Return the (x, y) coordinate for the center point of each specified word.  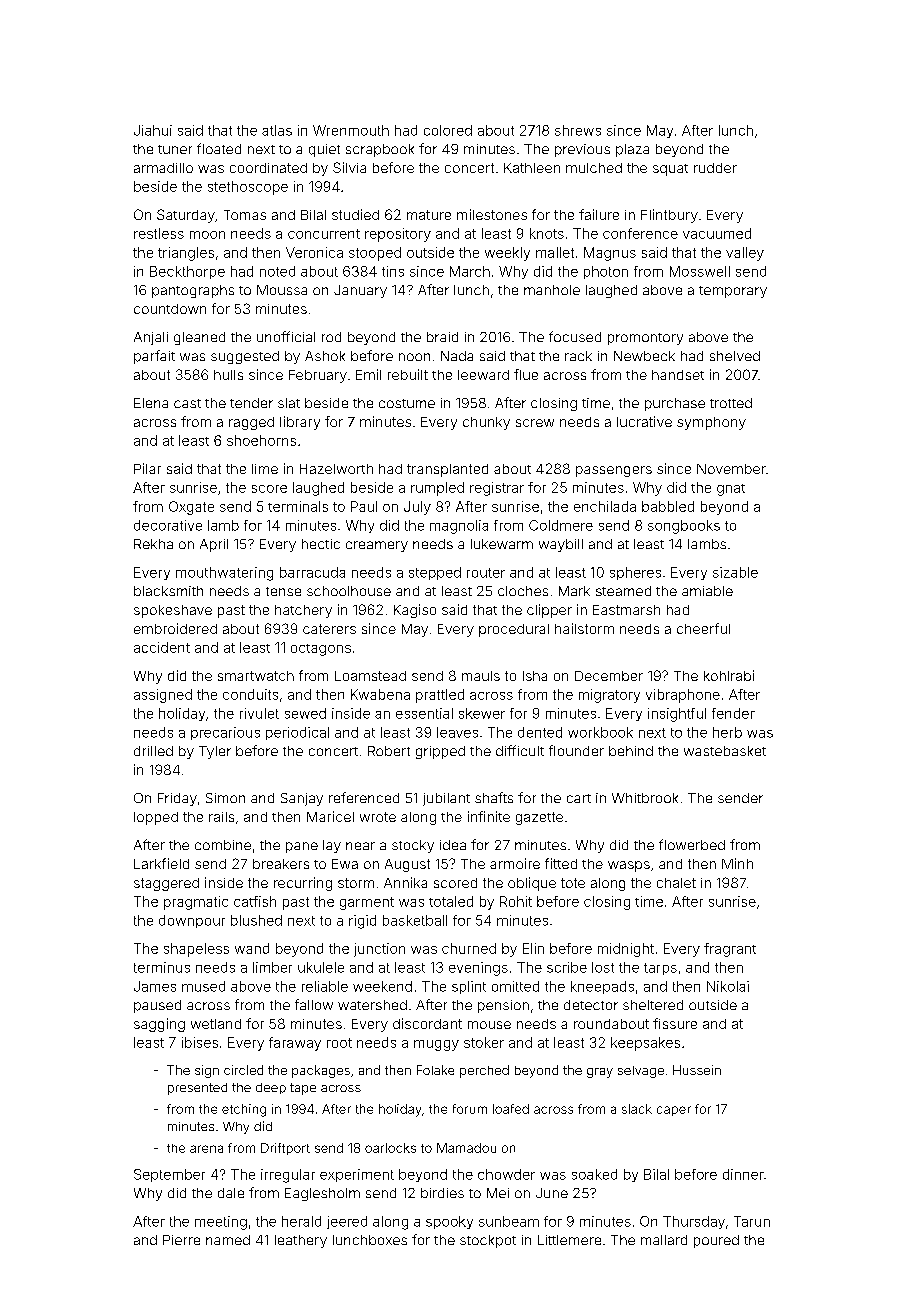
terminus (162, 967)
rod (331, 337)
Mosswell (700, 271)
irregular (288, 1176)
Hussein (697, 1070)
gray (600, 1073)
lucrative (644, 421)
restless (159, 233)
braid (442, 337)
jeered (347, 1222)
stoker (484, 1042)
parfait (154, 357)
